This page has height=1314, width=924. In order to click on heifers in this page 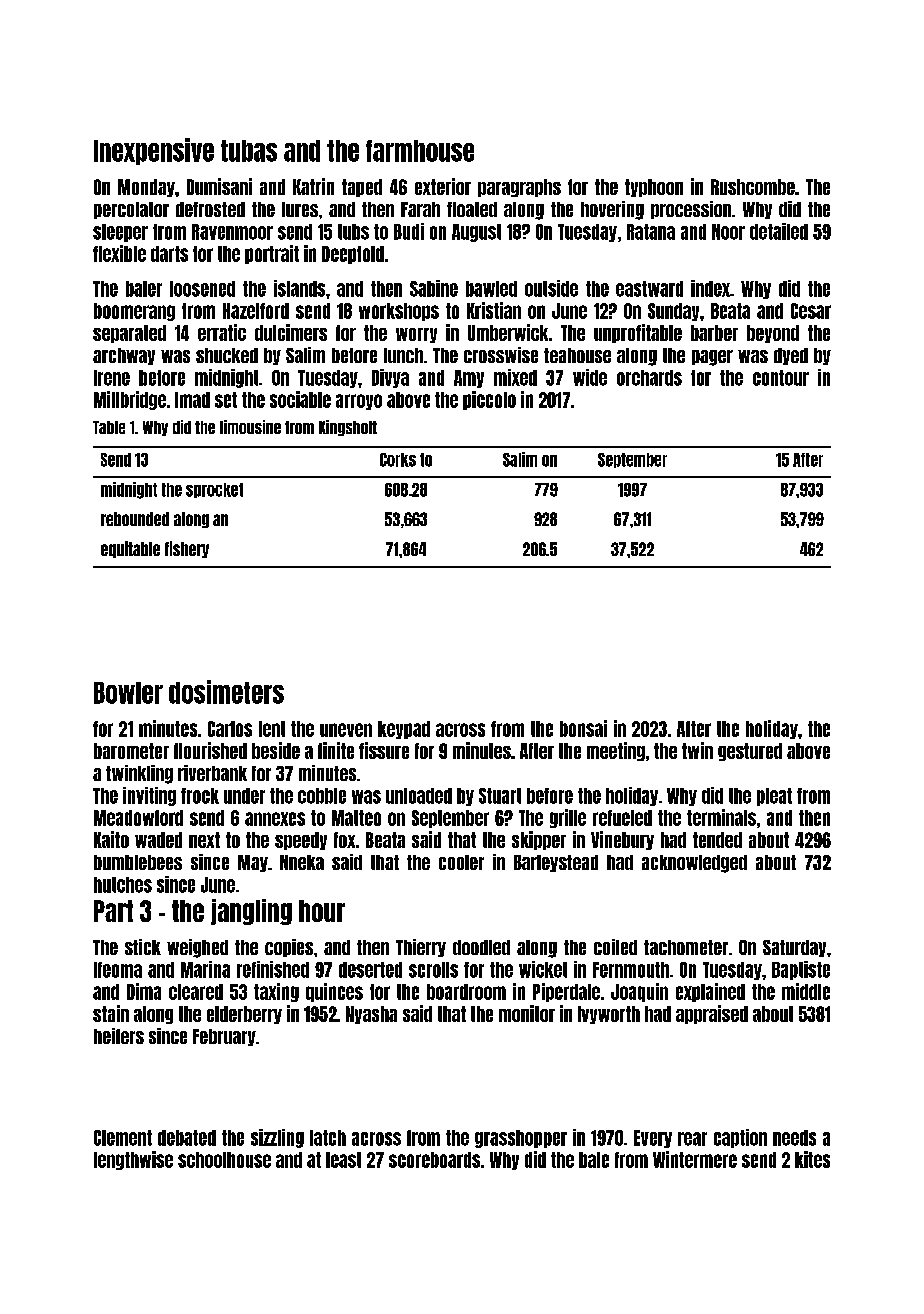, I will do `click(119, 1036)`.
